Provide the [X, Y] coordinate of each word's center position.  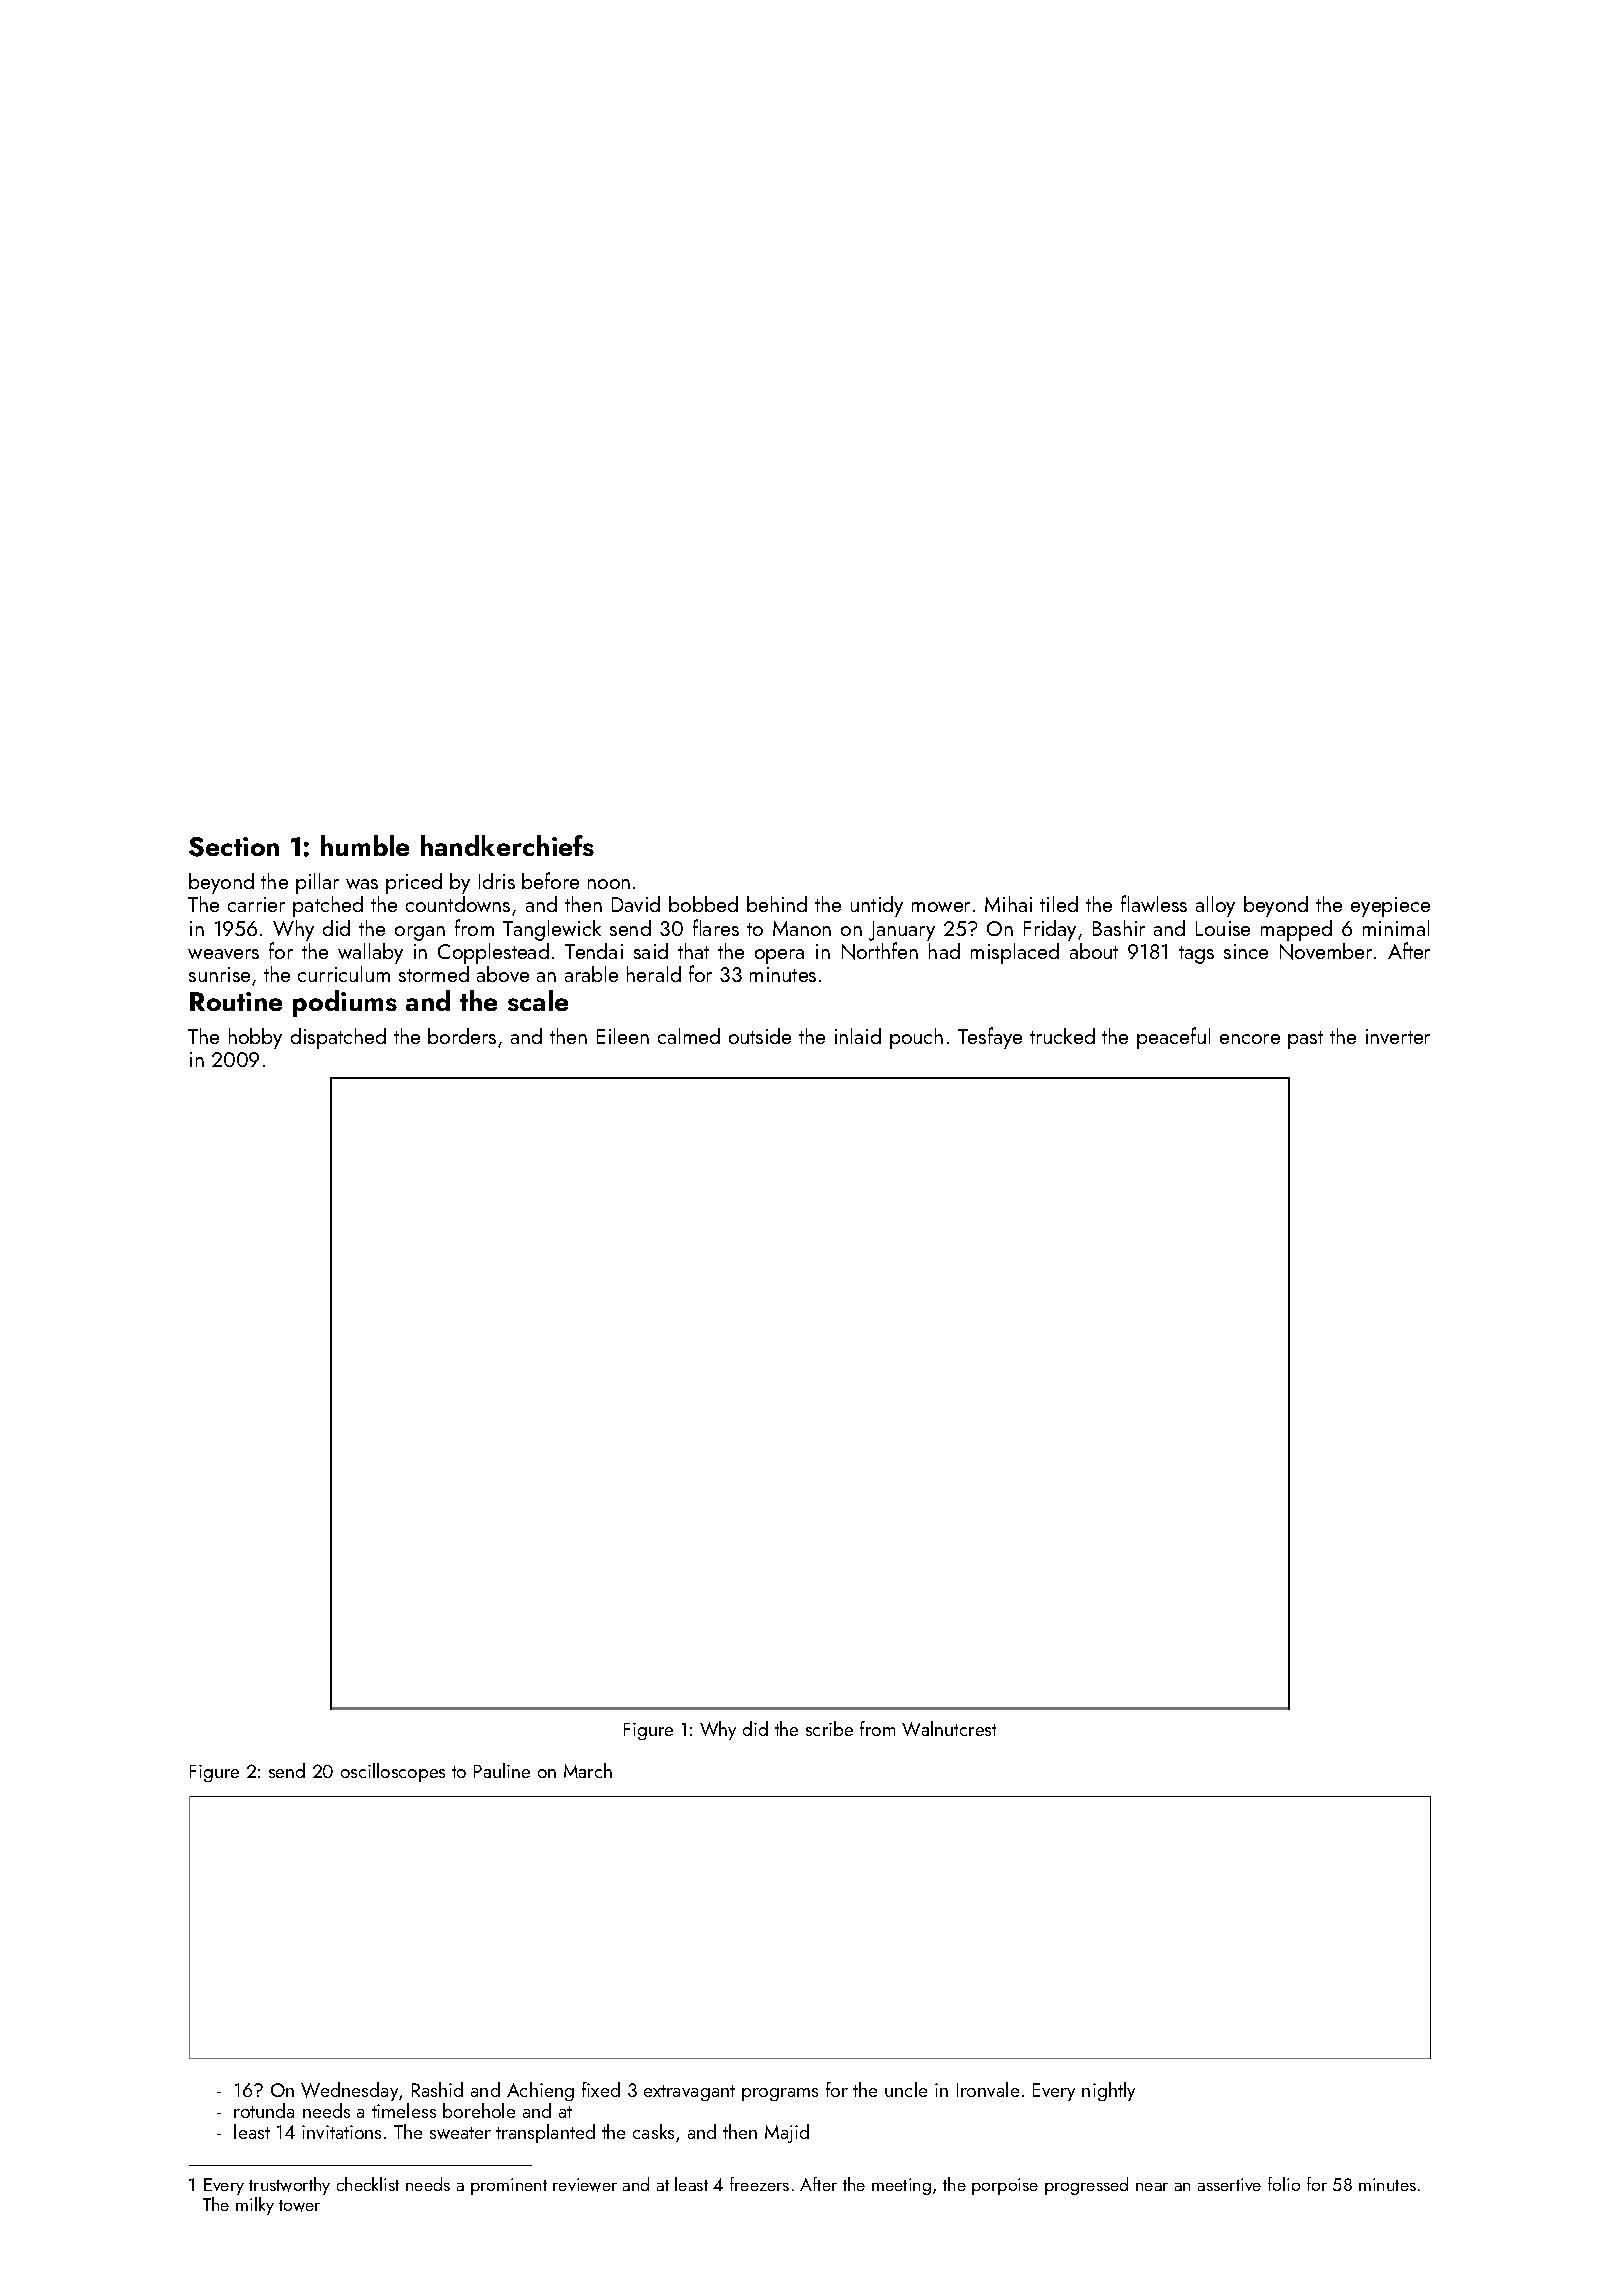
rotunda [264, 2110]
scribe [829, 1728]
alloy [1215, 906]
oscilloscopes [393, 1772]
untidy [877, 906]
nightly [1108, 2091]
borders [462, 1036]
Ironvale [988, 2089]
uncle [906, 2089]
